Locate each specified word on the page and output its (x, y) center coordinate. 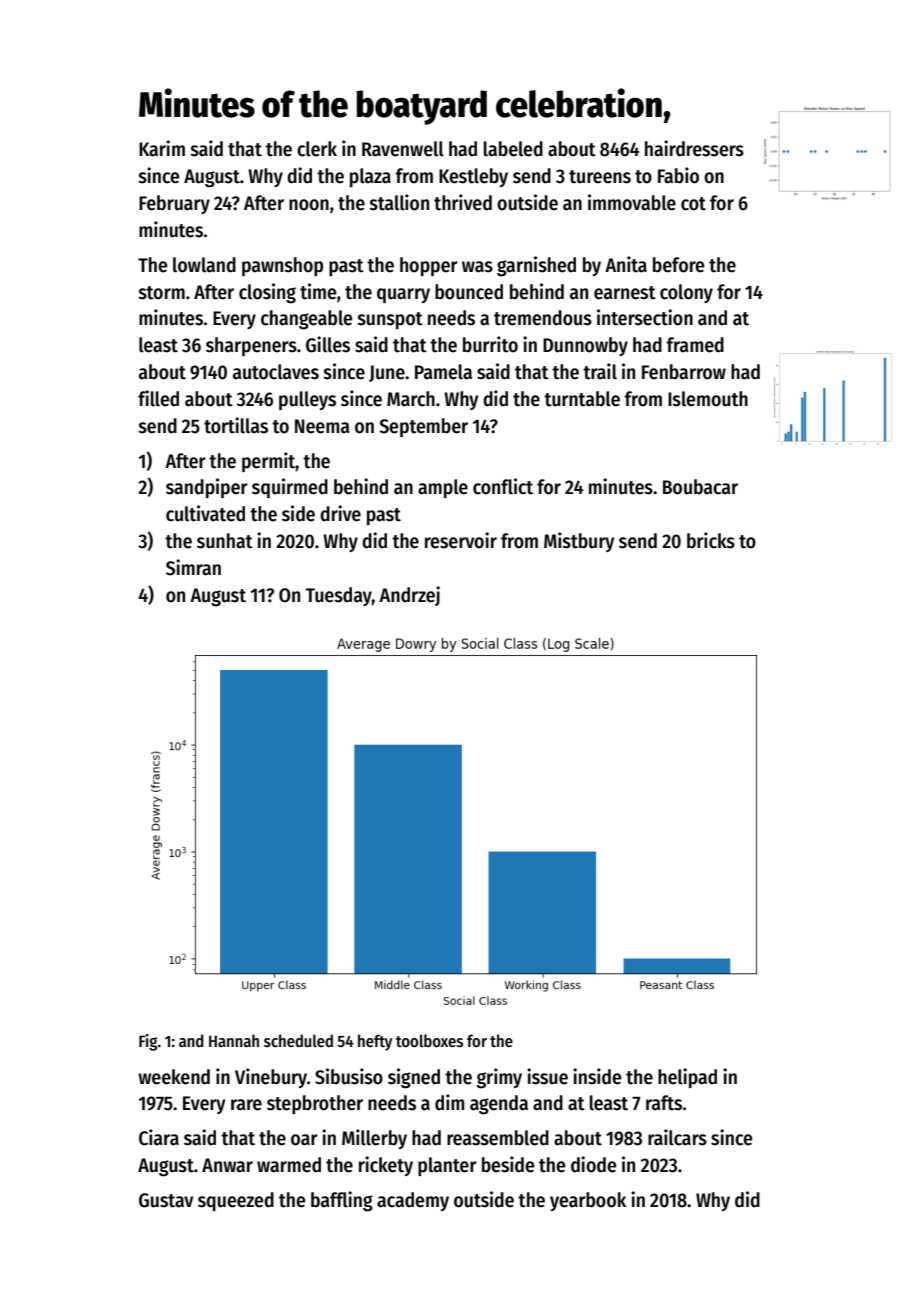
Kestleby (473, 177)
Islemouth (708, 399)
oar (304, 1140)
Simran (193, 567)
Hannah (234, 1040)
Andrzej (409, 596)
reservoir (461, 540)
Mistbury (579, 542)
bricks (711, 540)
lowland (204, 265)
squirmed (290, 488)
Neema (322, 426)
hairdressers (694, 148)
